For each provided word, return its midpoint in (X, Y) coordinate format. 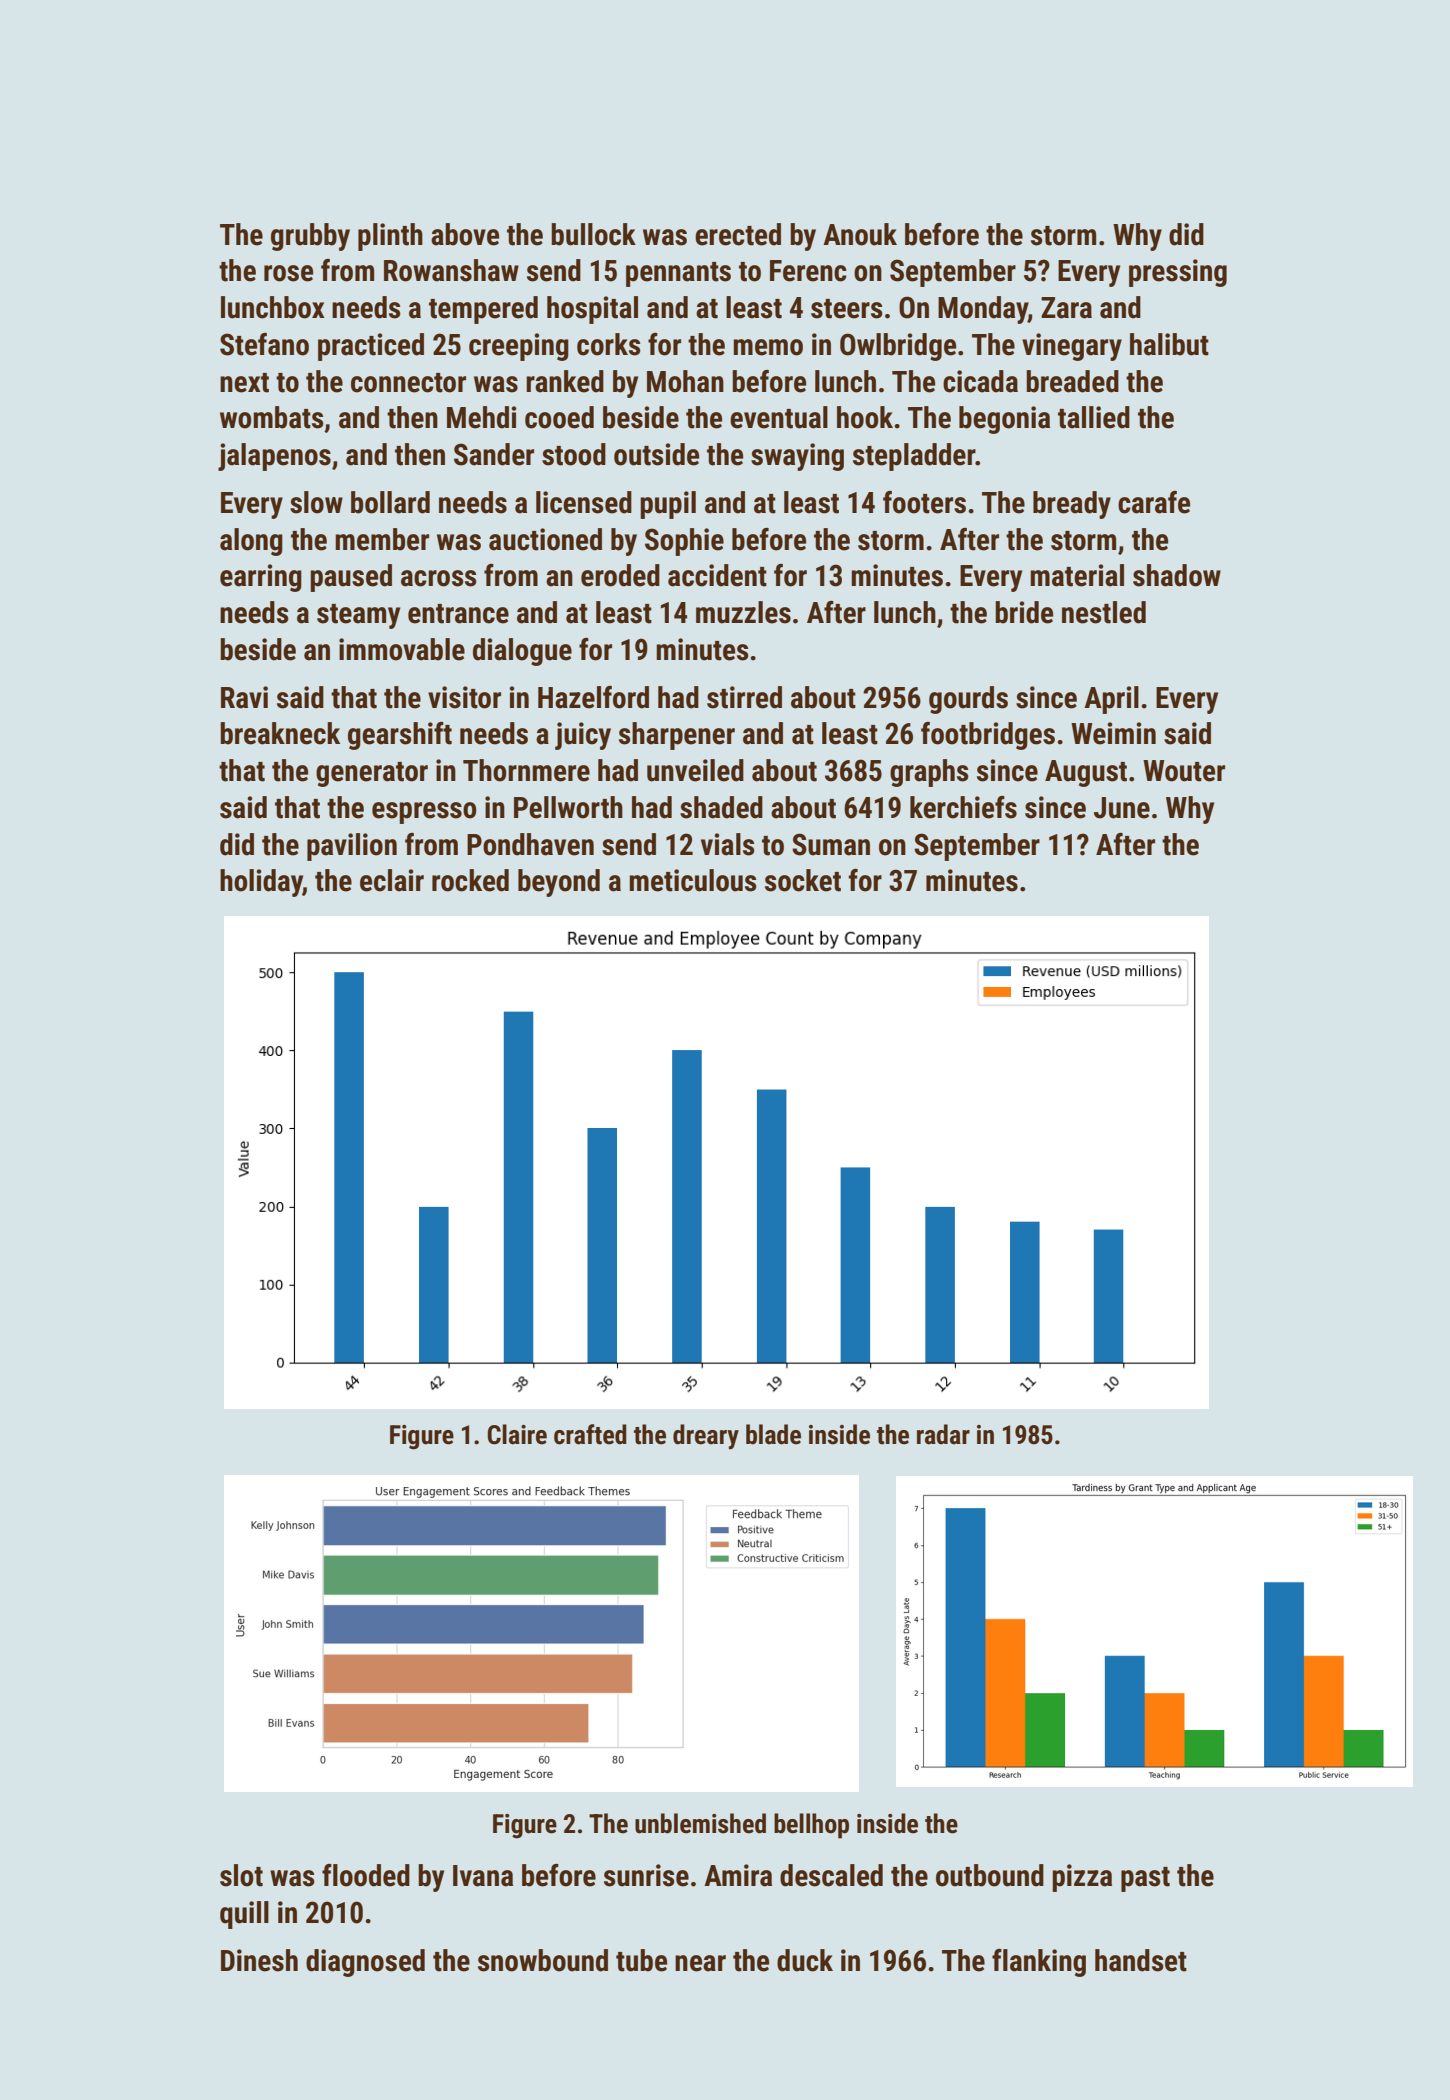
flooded (366, 1875)
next (244, 383)
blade (773, 1434)
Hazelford (593, 697)
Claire (517, 1434)
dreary (706, 1437)
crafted (590, 1434)
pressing (1178, 273)
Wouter (1184, 771)
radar (943, 1434)
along (251, 542)
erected (738, 234)
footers (924, 502)
